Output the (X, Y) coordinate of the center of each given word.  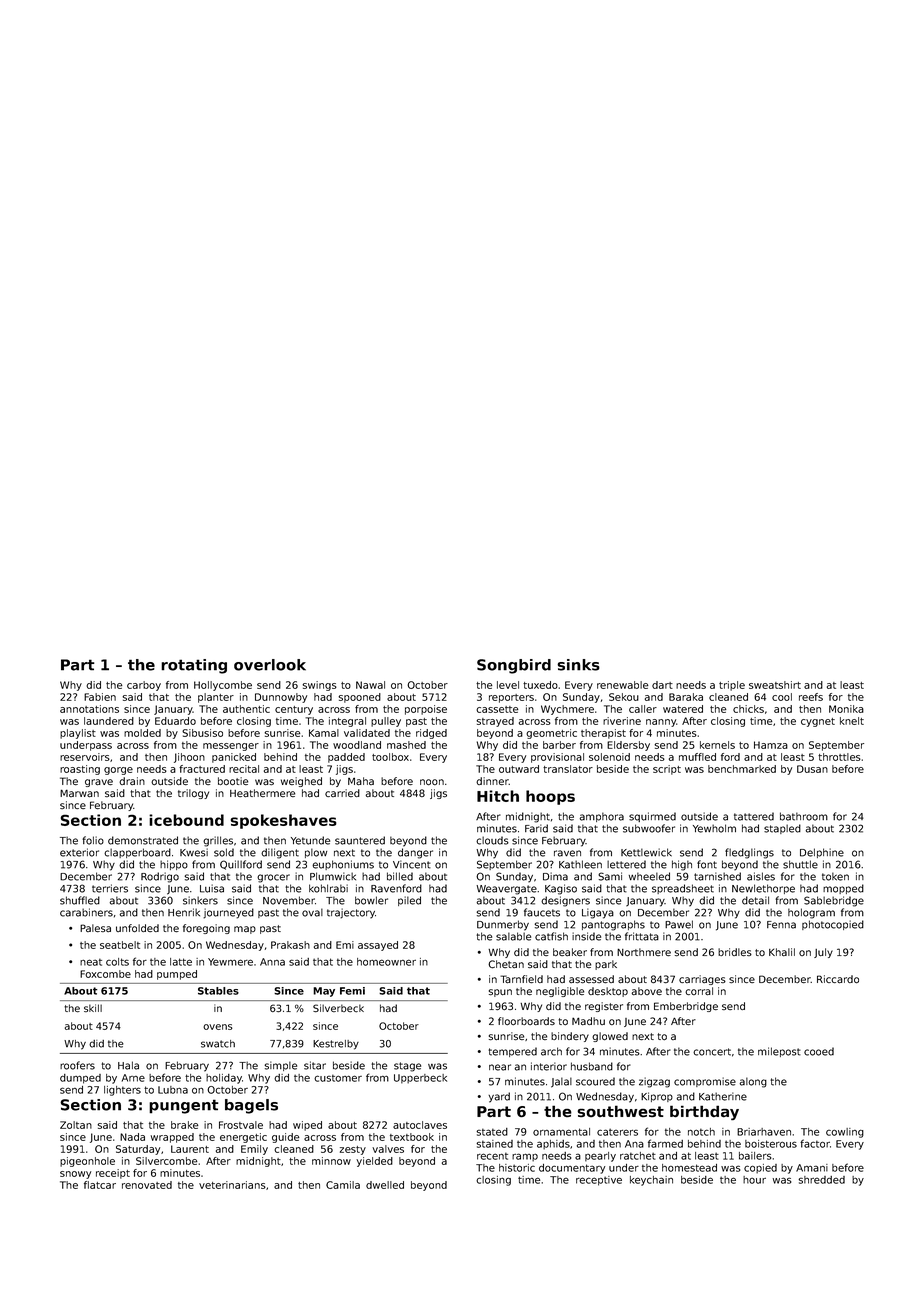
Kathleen (580, 864)
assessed (591, 979)
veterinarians (232, 1185)
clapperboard (137, 853)
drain (132, 781)
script (667, 770)
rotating (194, 666)
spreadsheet (683, 889)
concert (712, 1052)
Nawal (370, 685)
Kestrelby (336, 1045)
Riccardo (838, 979)
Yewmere (230, 962)
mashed (406, 745)
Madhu (588, 1021)
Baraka (686, 697)
